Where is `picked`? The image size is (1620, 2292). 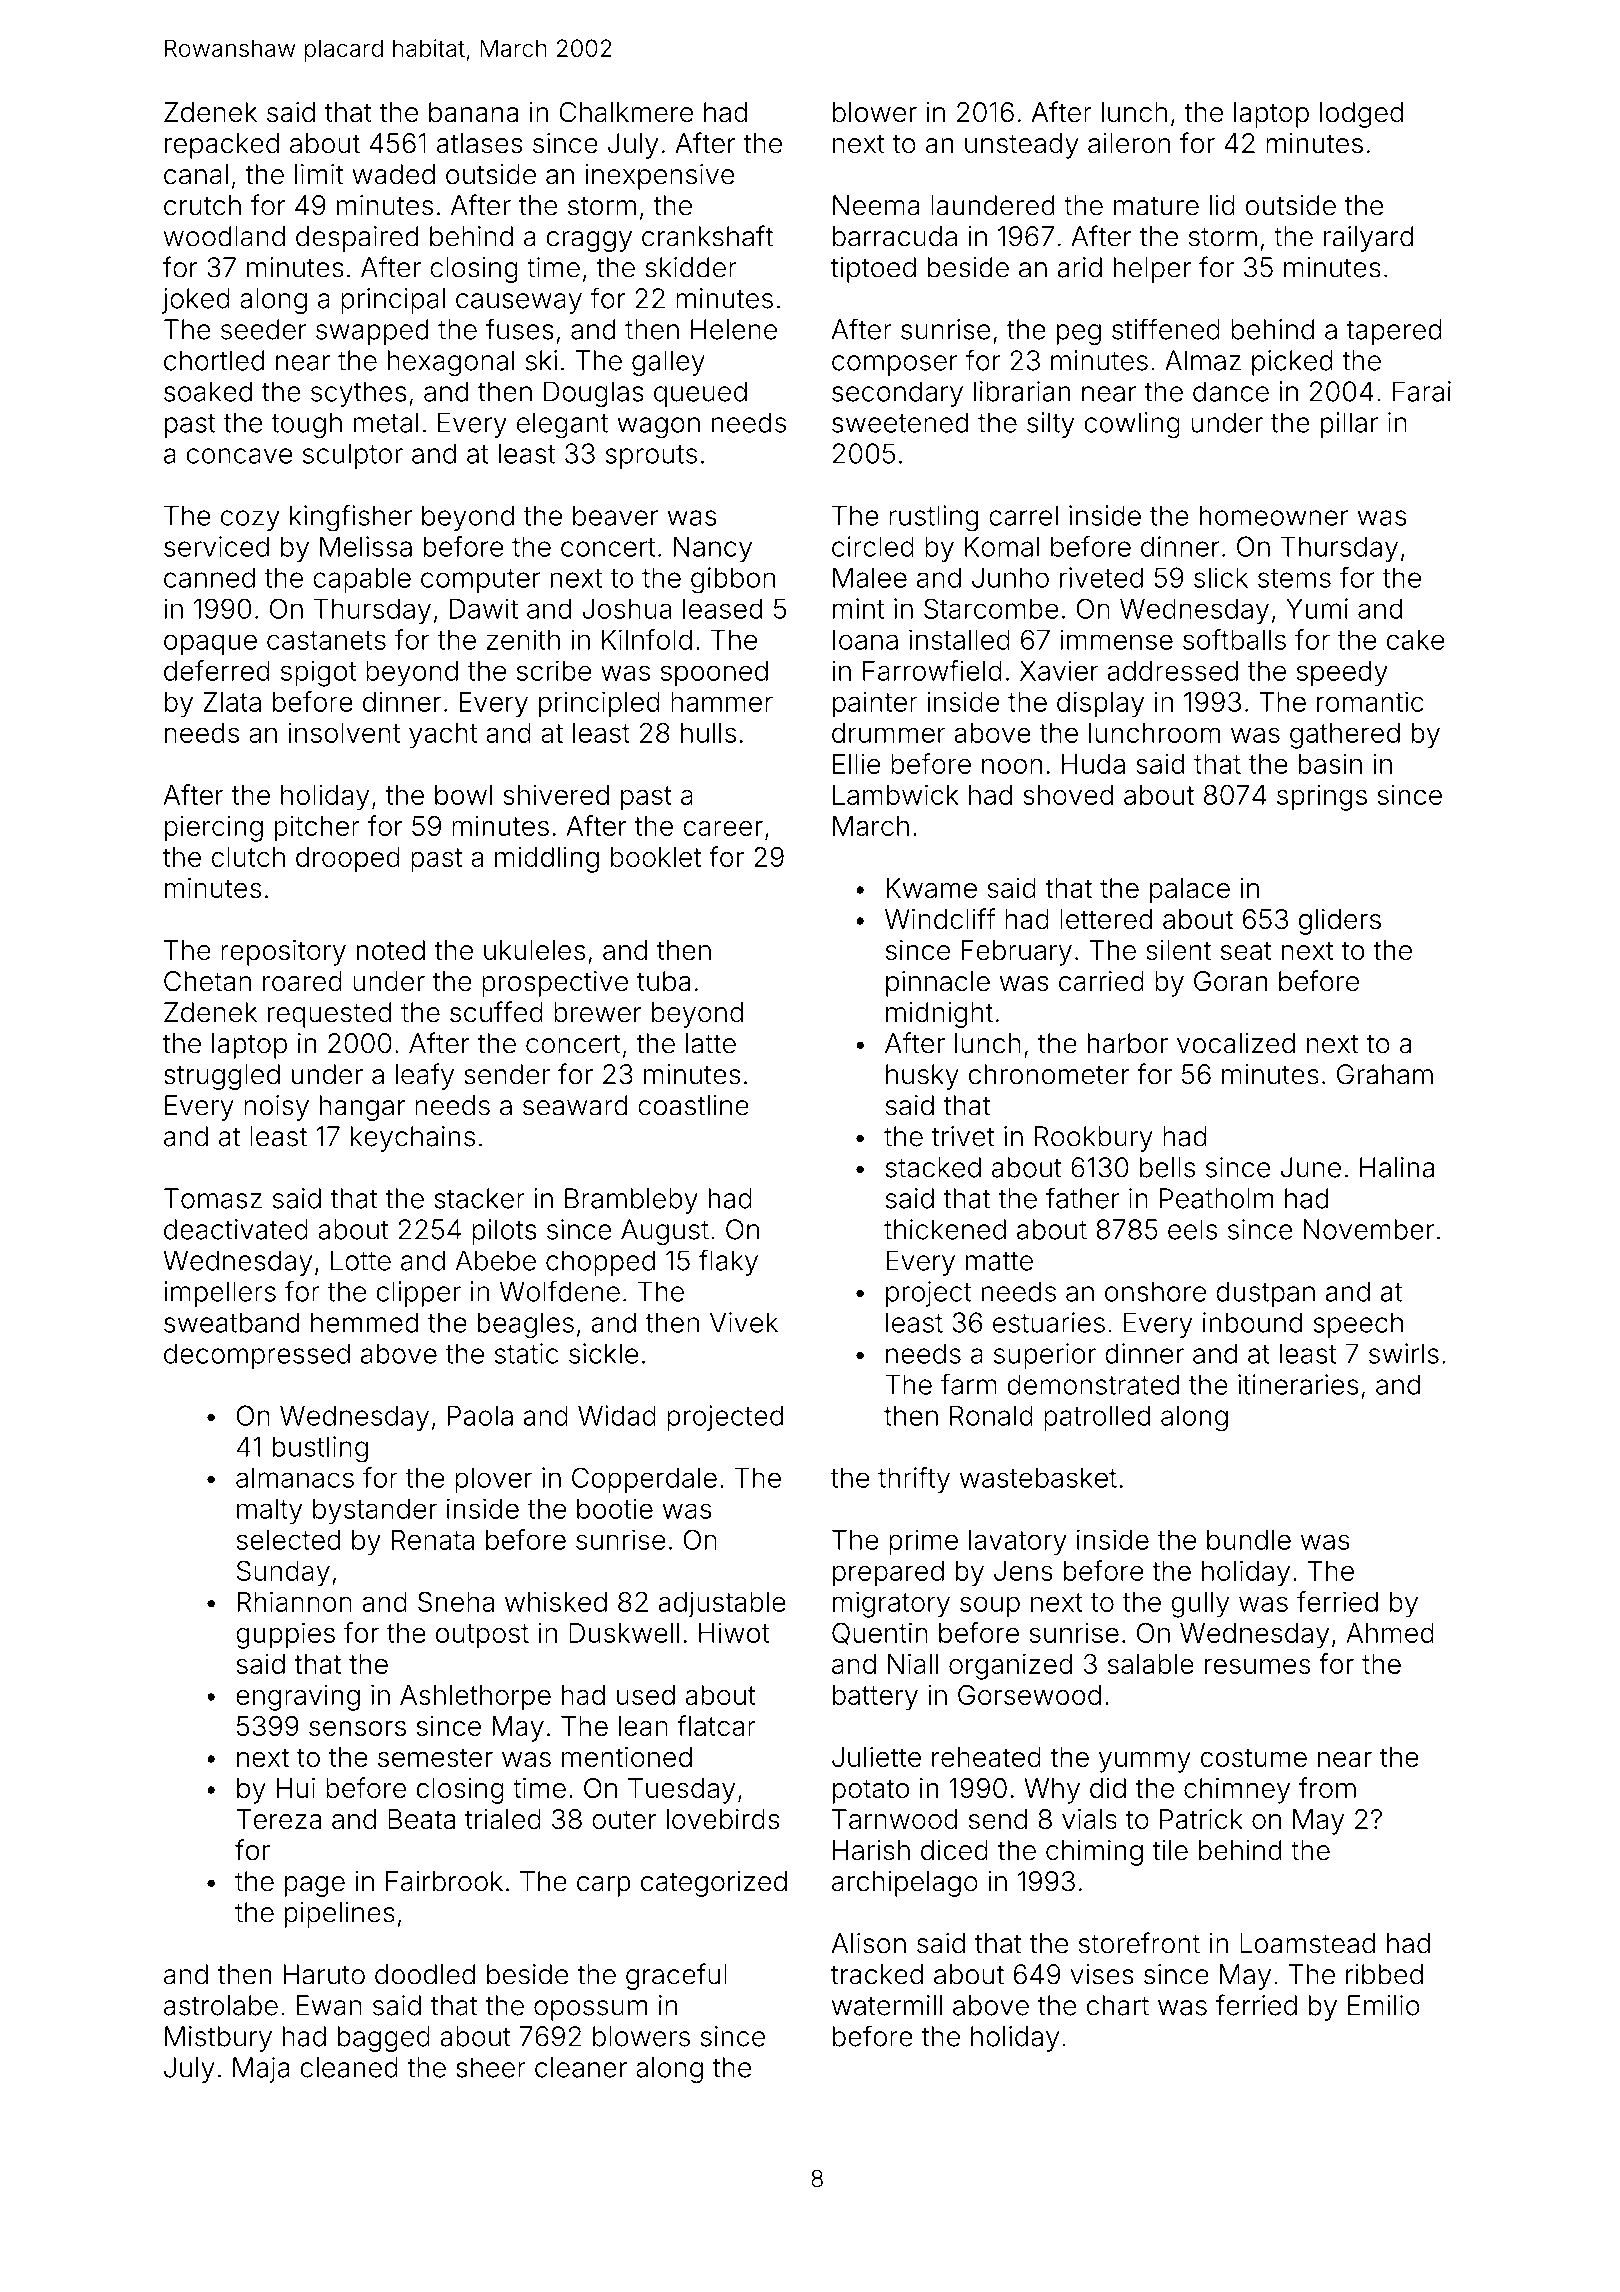 picked is located at coordinates (1292, 363).
